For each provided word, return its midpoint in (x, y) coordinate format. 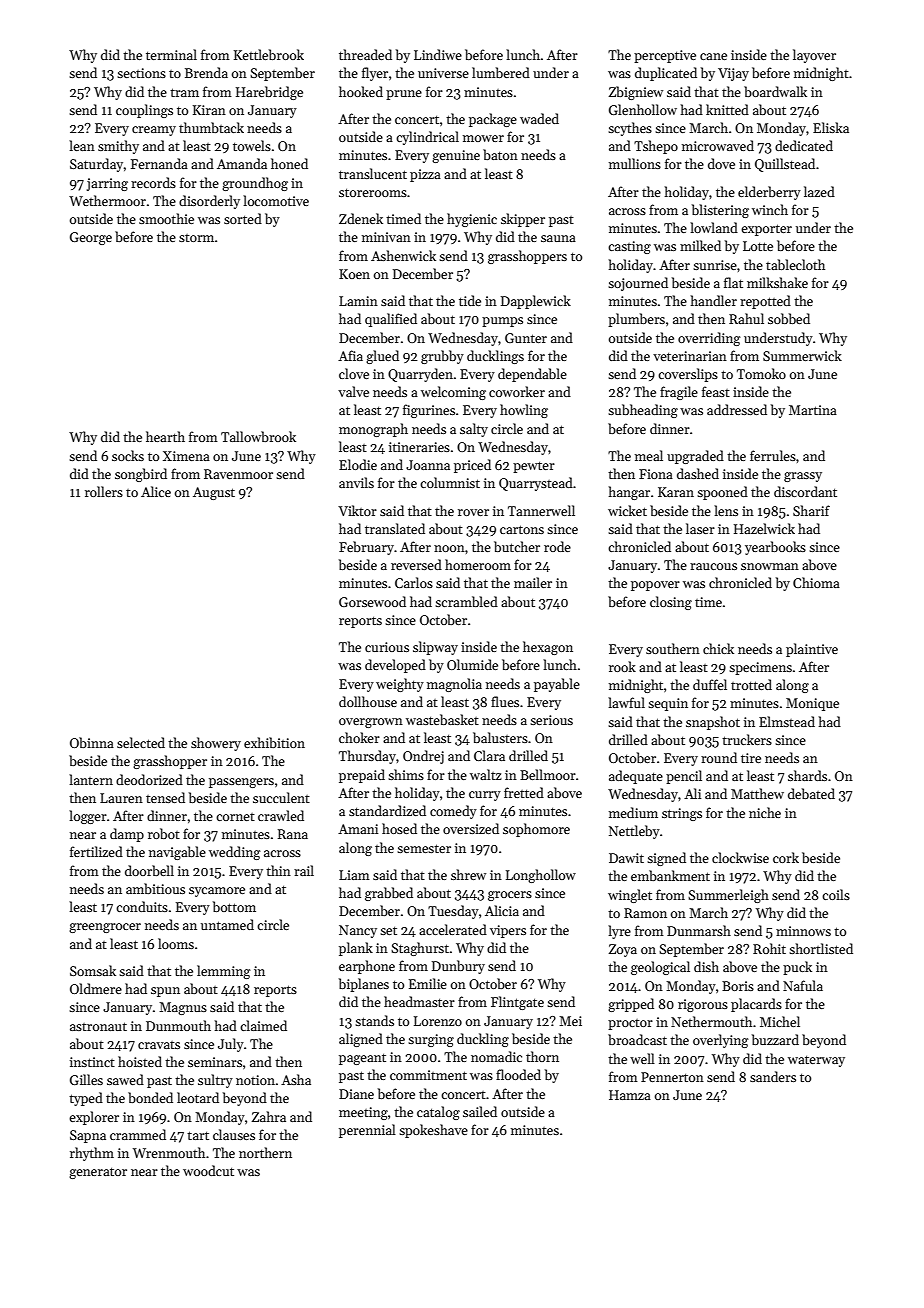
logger (88, 817)
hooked (361, 91)
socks (128, 455)
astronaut (98, 1026)
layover (814, 56)
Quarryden (420, 375)
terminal (171, 54)
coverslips (688, 375)
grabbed (389, 894)
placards (756, 1005)
